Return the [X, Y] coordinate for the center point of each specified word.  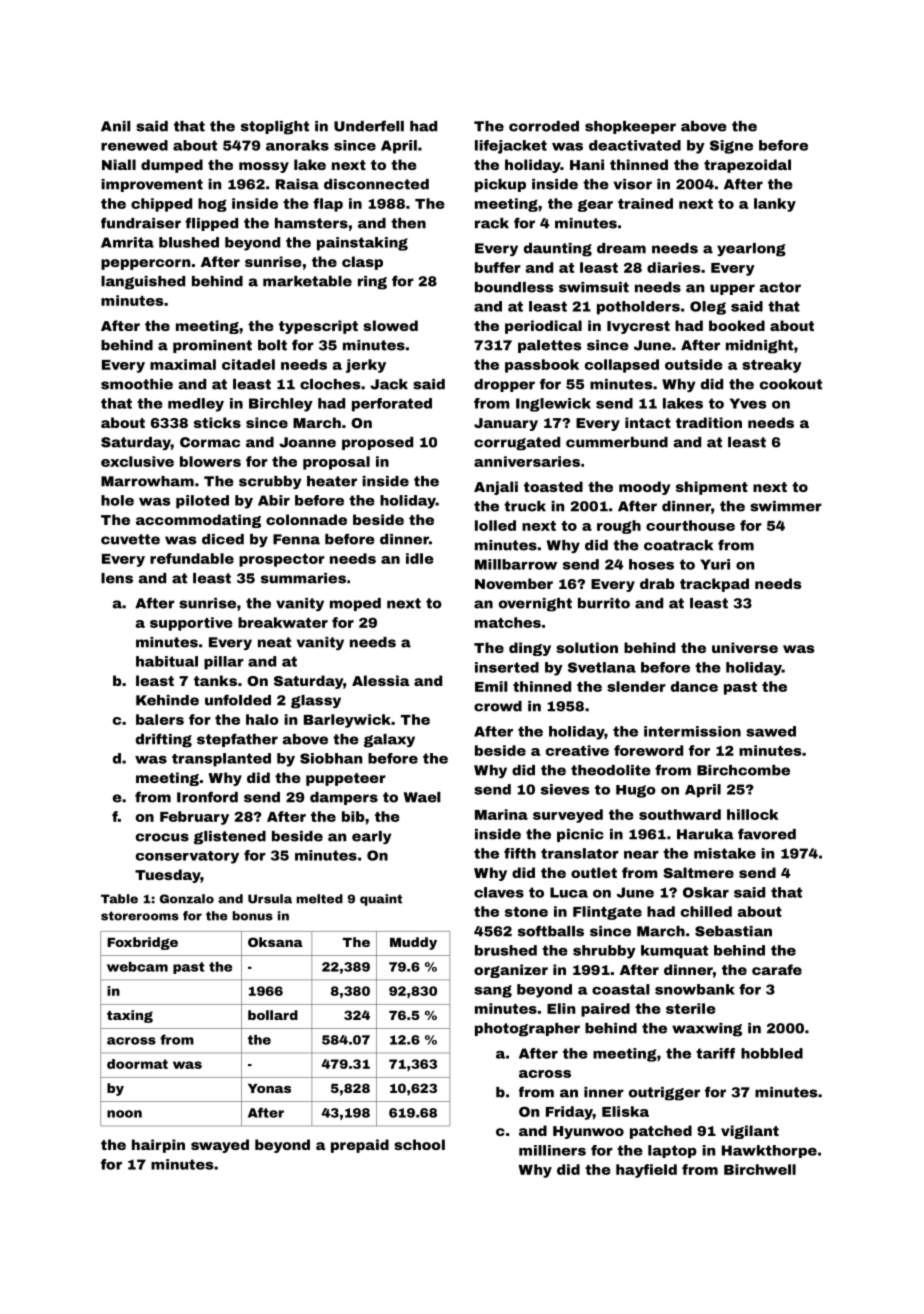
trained [645, 203]
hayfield [646, 1171]
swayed [220, 1146]
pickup [500, 185]
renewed [134, 145]
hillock [752, 814]
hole [117, 500]
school [419, 1144]
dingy [530, 649]
